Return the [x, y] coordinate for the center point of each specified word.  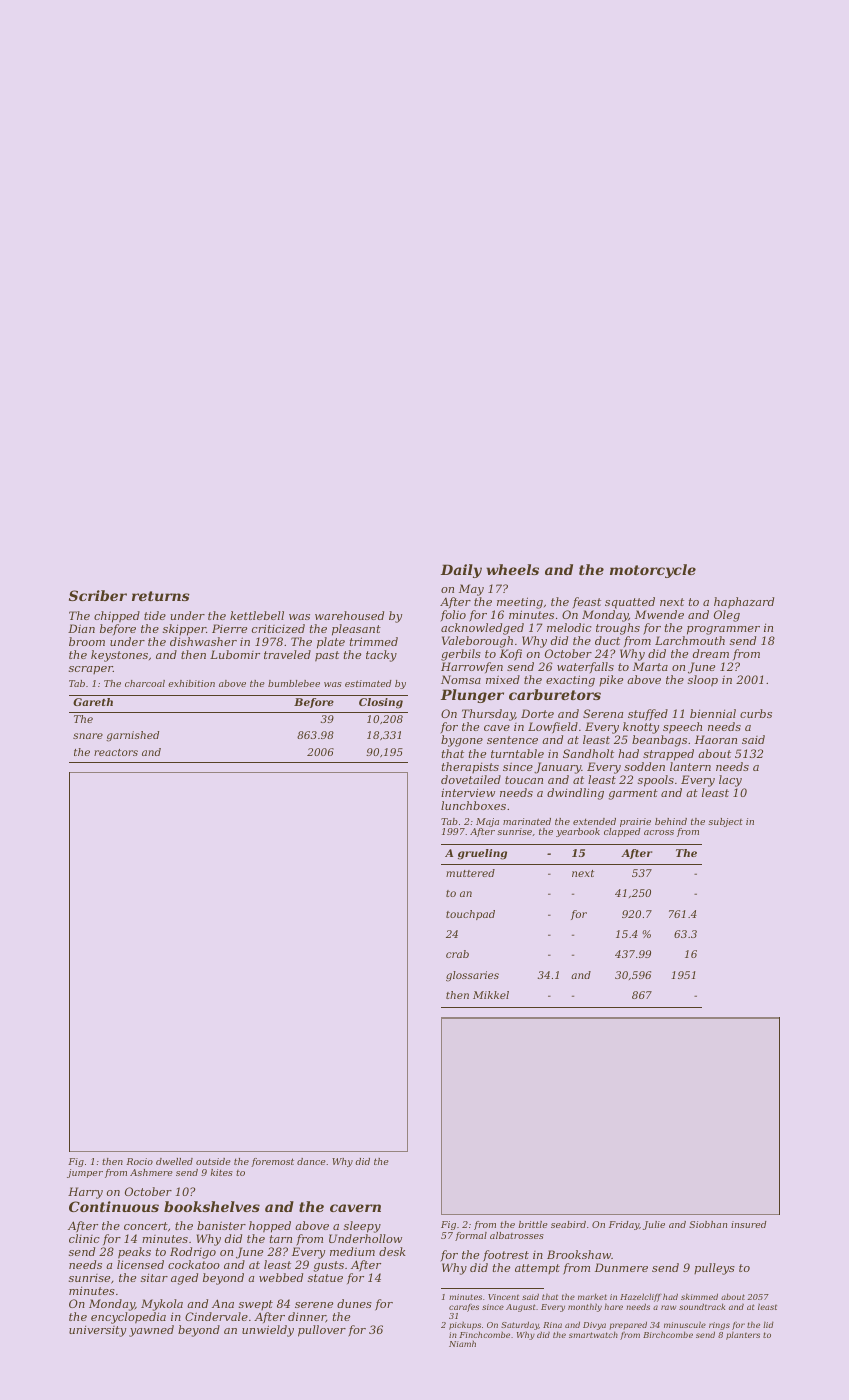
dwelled [174, 1161]
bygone [462, 741]
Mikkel [491, 995]
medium [352, 1251]
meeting [520, 603]
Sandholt [588, 753]
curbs [756, 713]
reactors [116, 752]
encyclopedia [128, 1318]
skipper [184, 630]
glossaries [472, 976]
